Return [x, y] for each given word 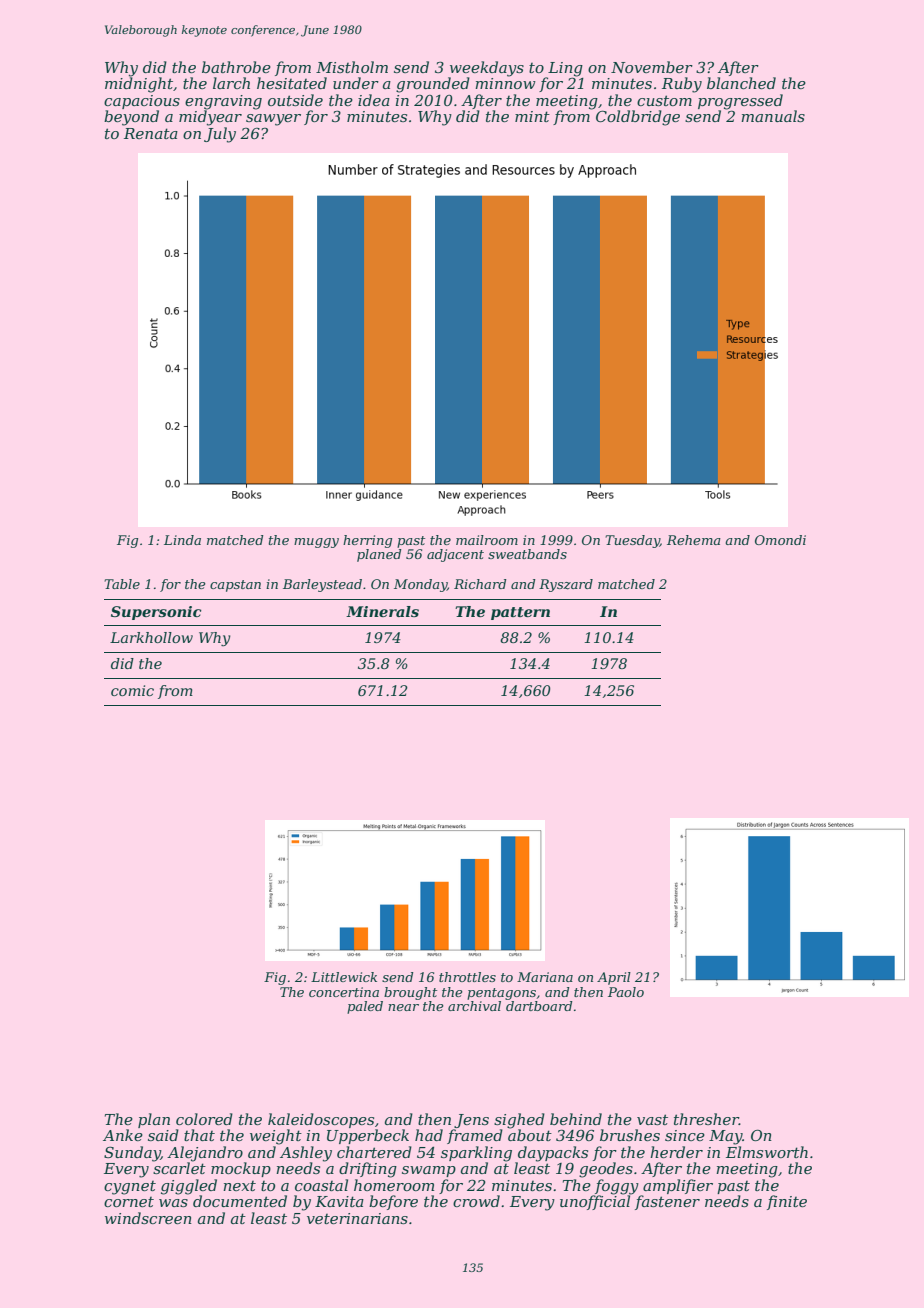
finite [787, 1202]
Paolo [626, 992]
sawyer [273, 120]
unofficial [595, 1202]
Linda [182, 540]
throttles [467, 977]
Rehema [694, 540]
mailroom [487, 540]
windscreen [148, 1218]
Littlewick [344, 977]
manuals [773, 116]
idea [374, 100]
